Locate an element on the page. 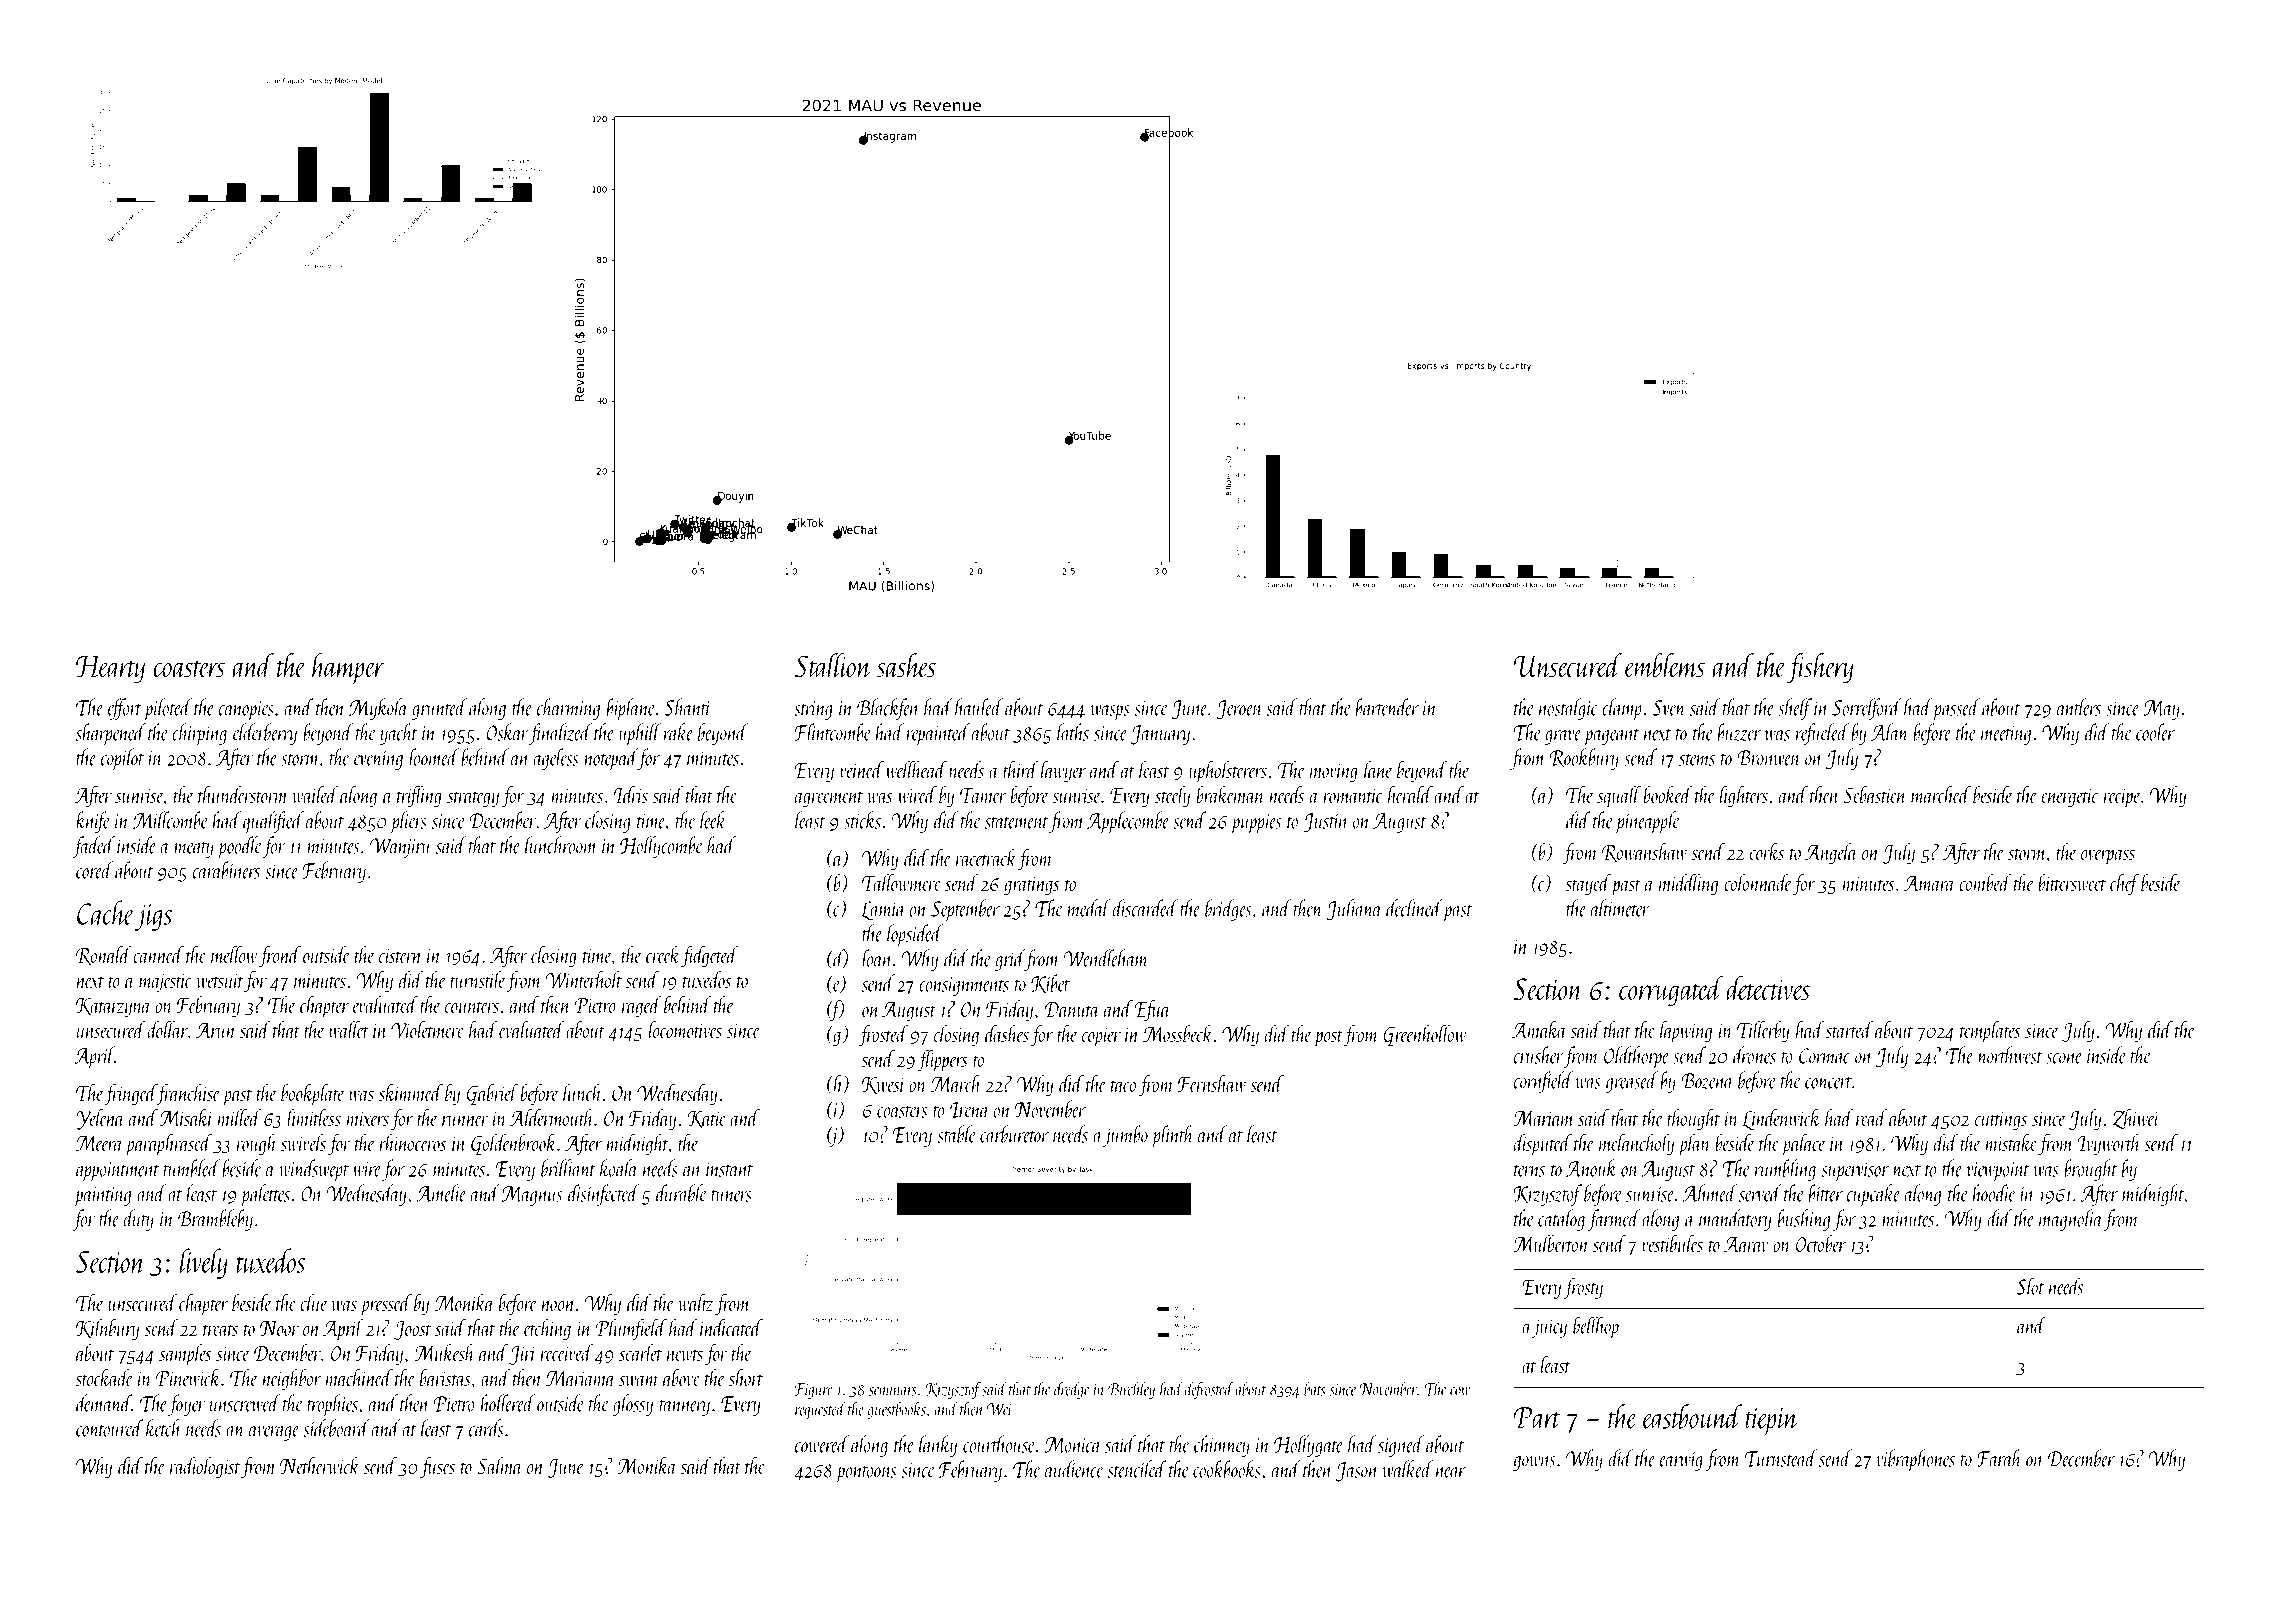 This page has height=1612, width=2280. frosty is located at coordinates (1583, 1288).
